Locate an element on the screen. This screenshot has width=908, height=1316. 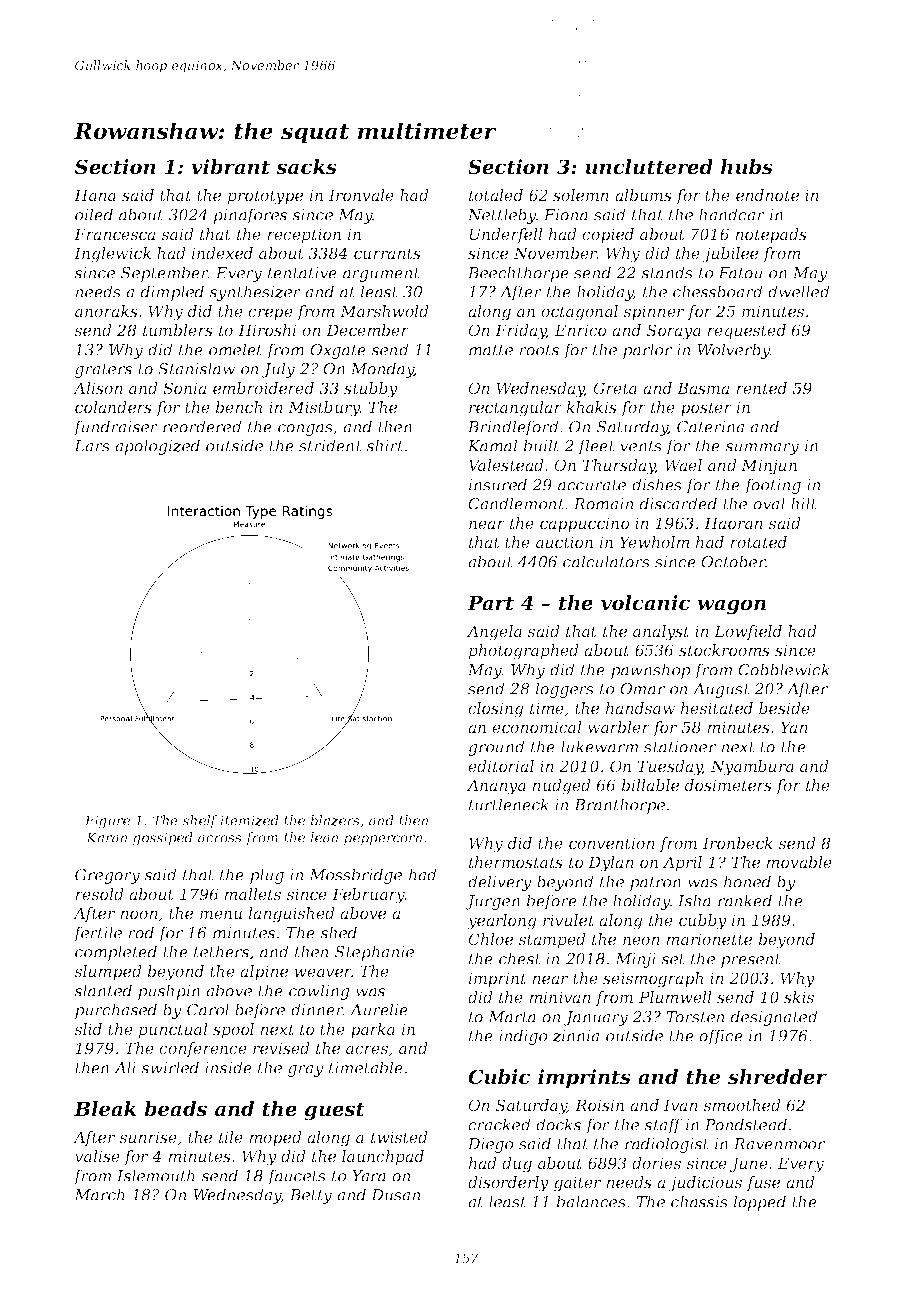
Islemouth is located at coordinates (156, 1175).
